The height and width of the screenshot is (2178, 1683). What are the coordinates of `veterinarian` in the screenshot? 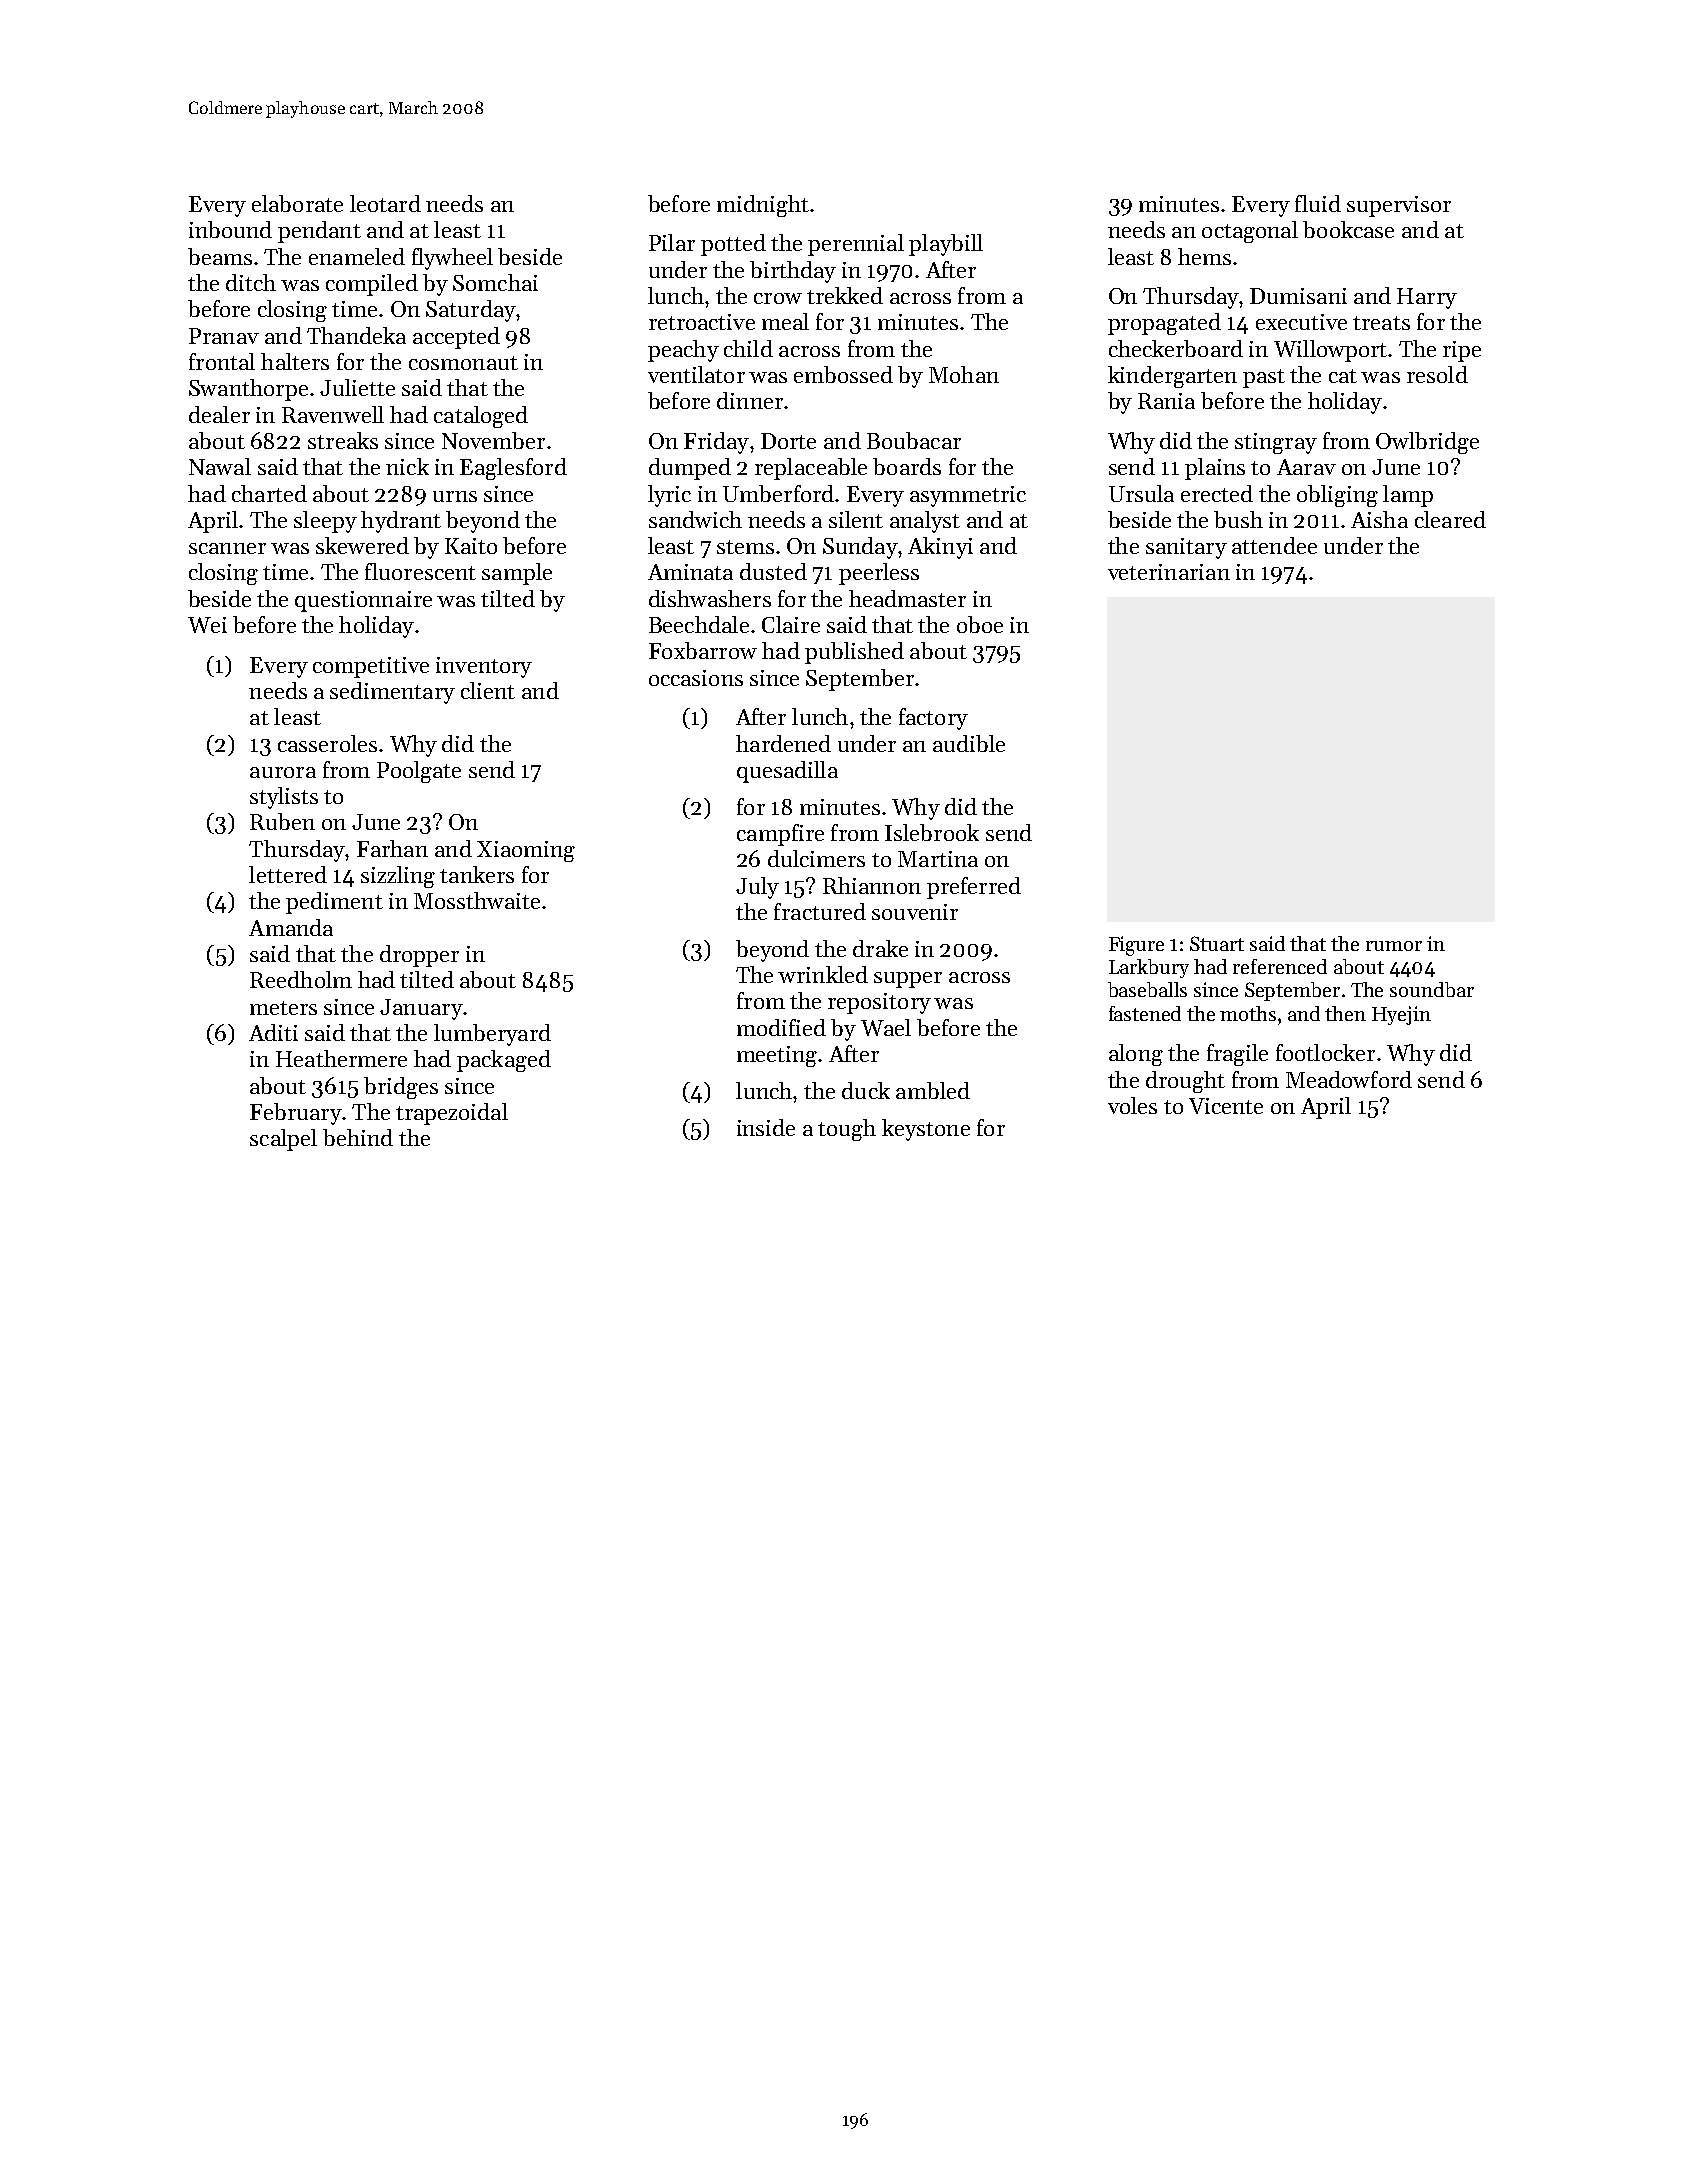 It's located at (1169, 572).
